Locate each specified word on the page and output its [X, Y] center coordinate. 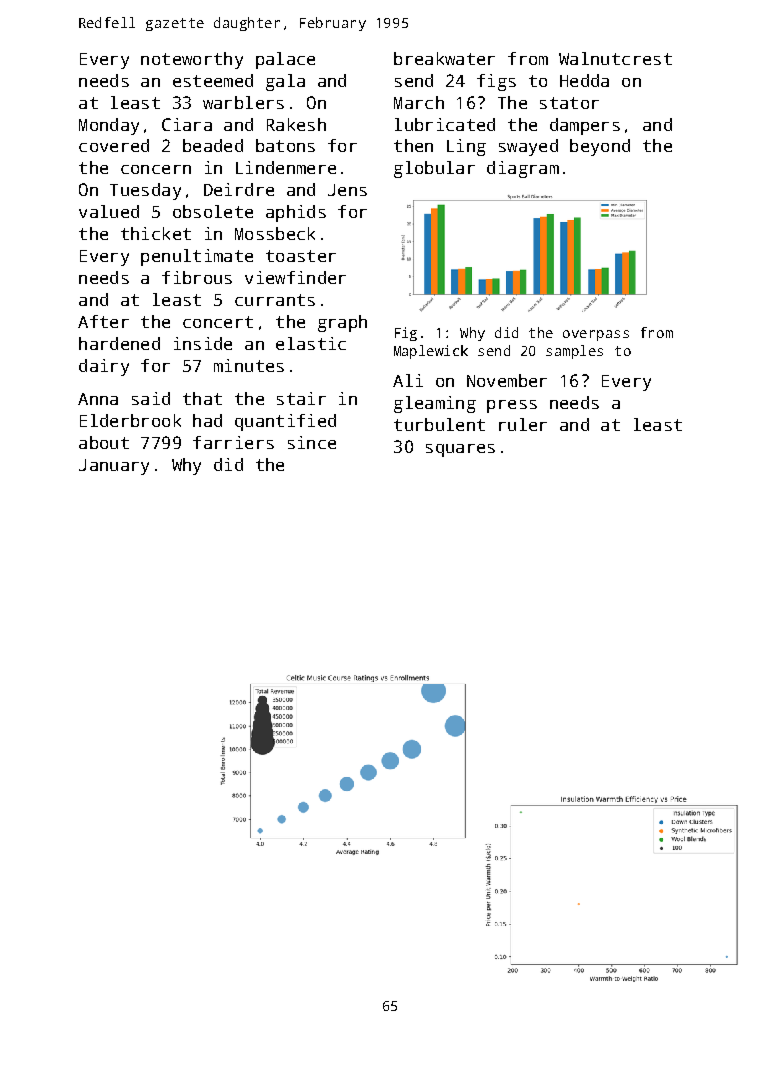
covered [114, 145]
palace [285, 60]
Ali [408, 380]
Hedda [584, 80]
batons [285, 145]
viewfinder [295, 277]
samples [574, 352]
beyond [600, 147]
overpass [596, 335]
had [207, 420]
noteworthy [192, 60]
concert [218, 322]
